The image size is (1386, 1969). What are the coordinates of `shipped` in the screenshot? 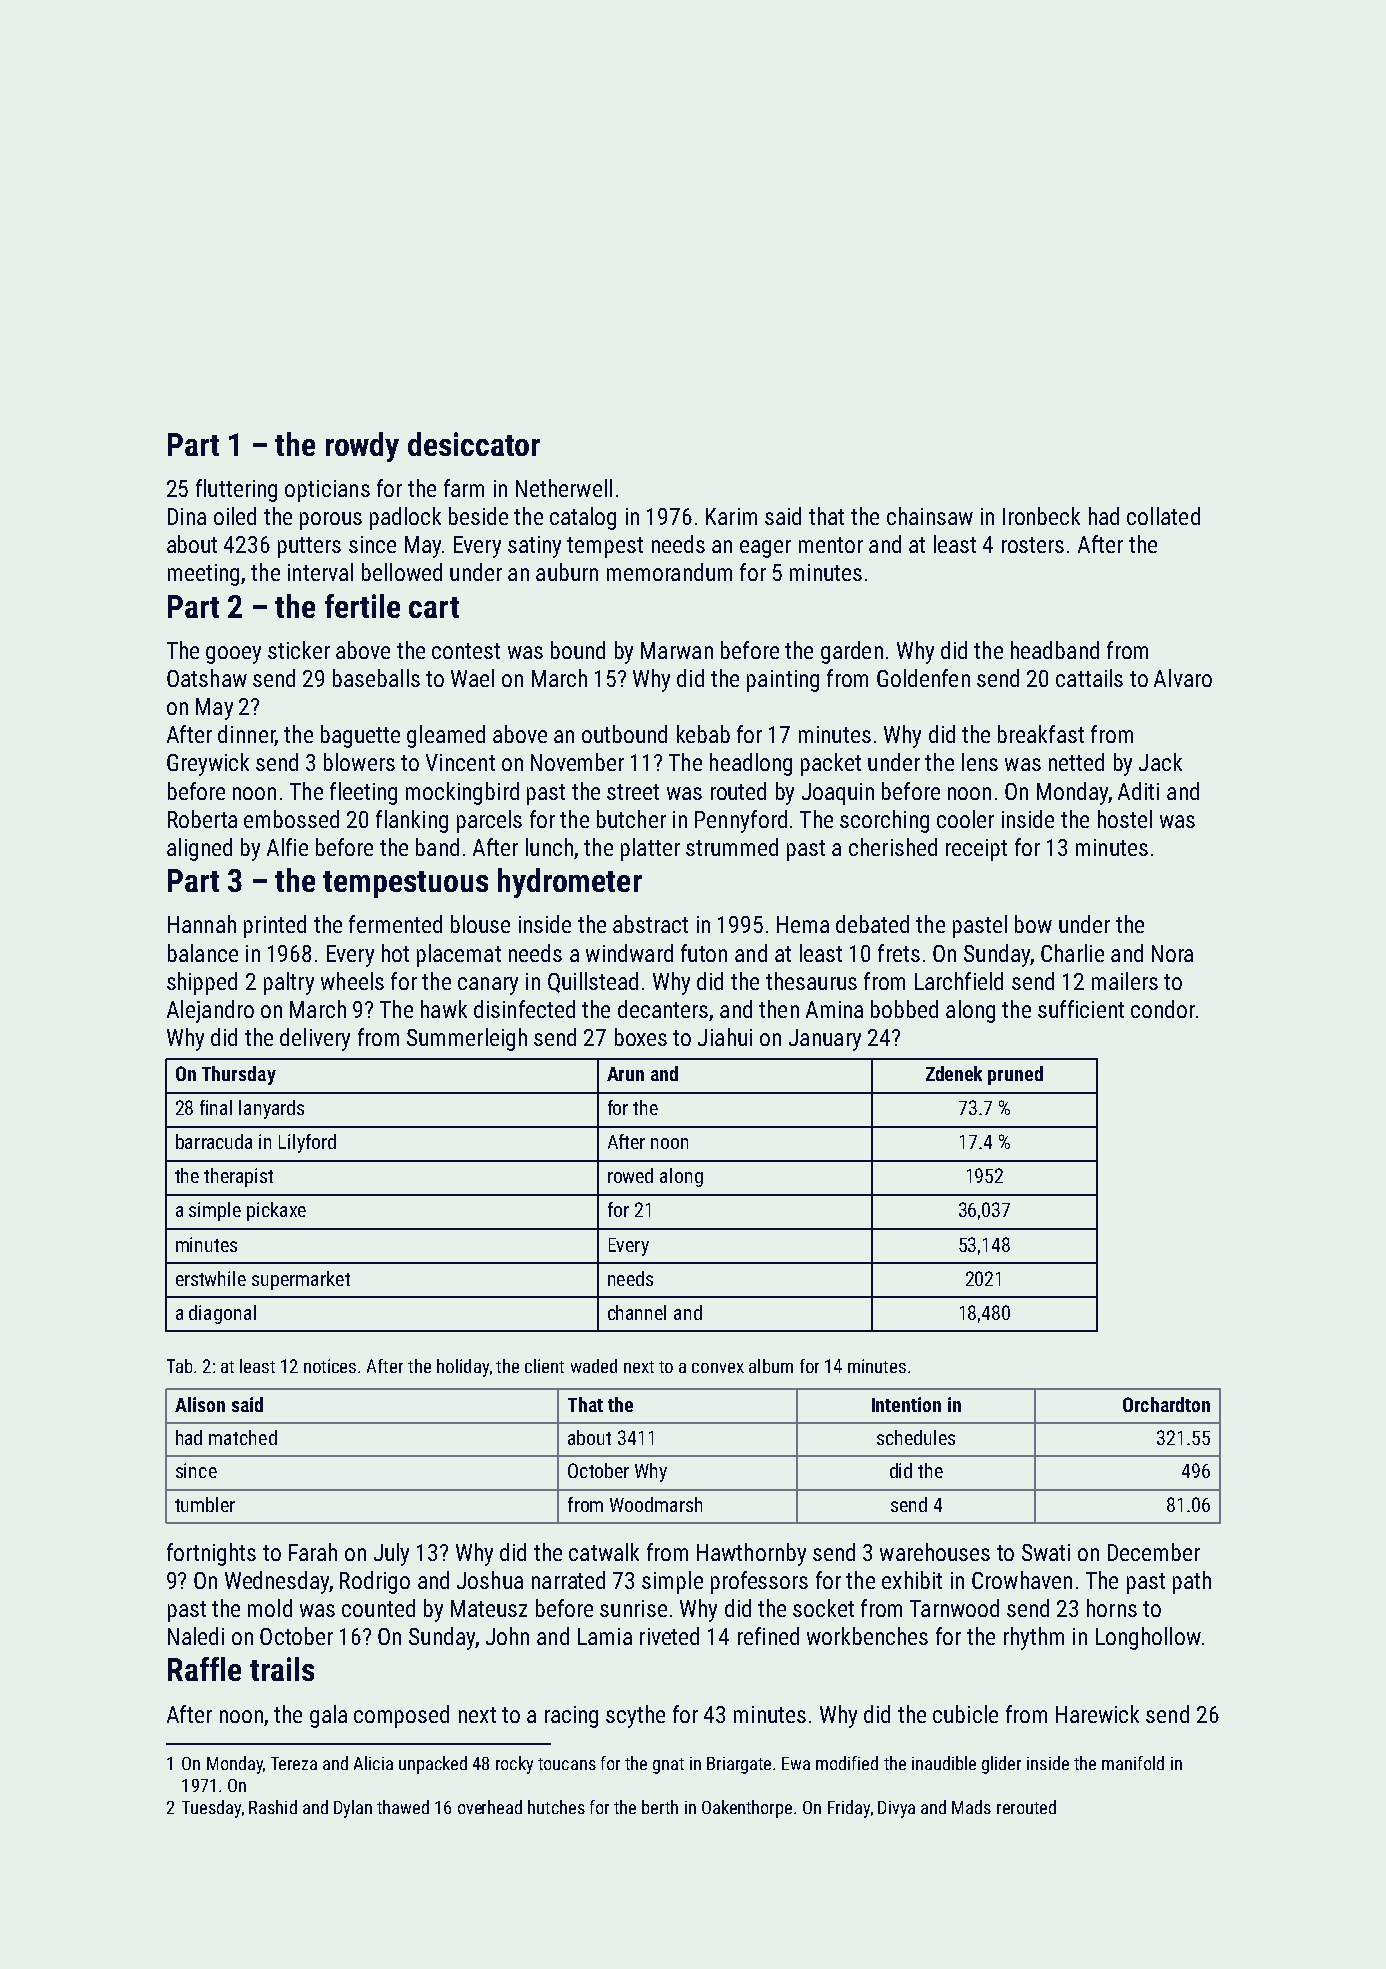 It's located at (202, 983).
